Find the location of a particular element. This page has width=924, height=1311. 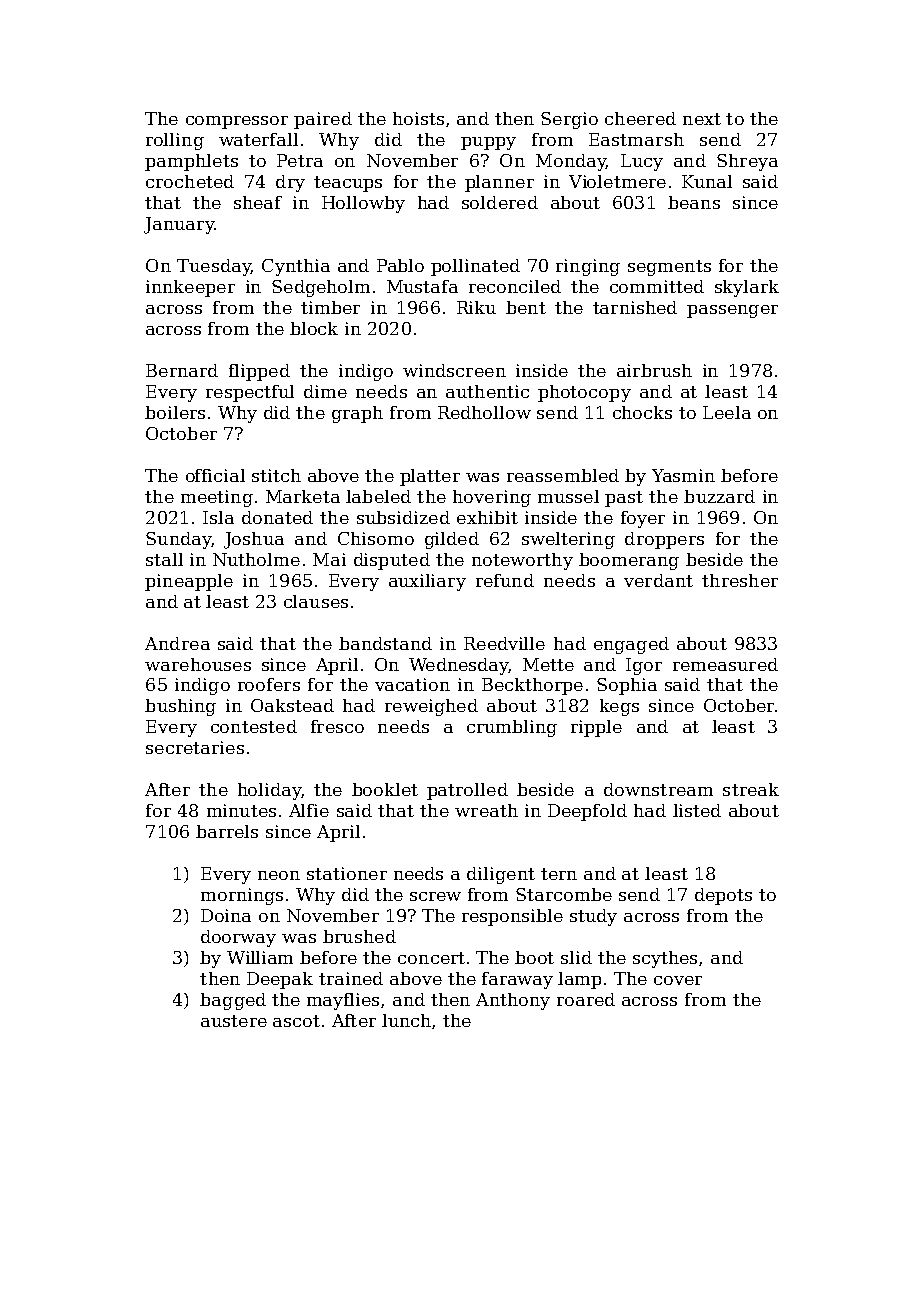

responsible is located at coordinates (512, 917).
